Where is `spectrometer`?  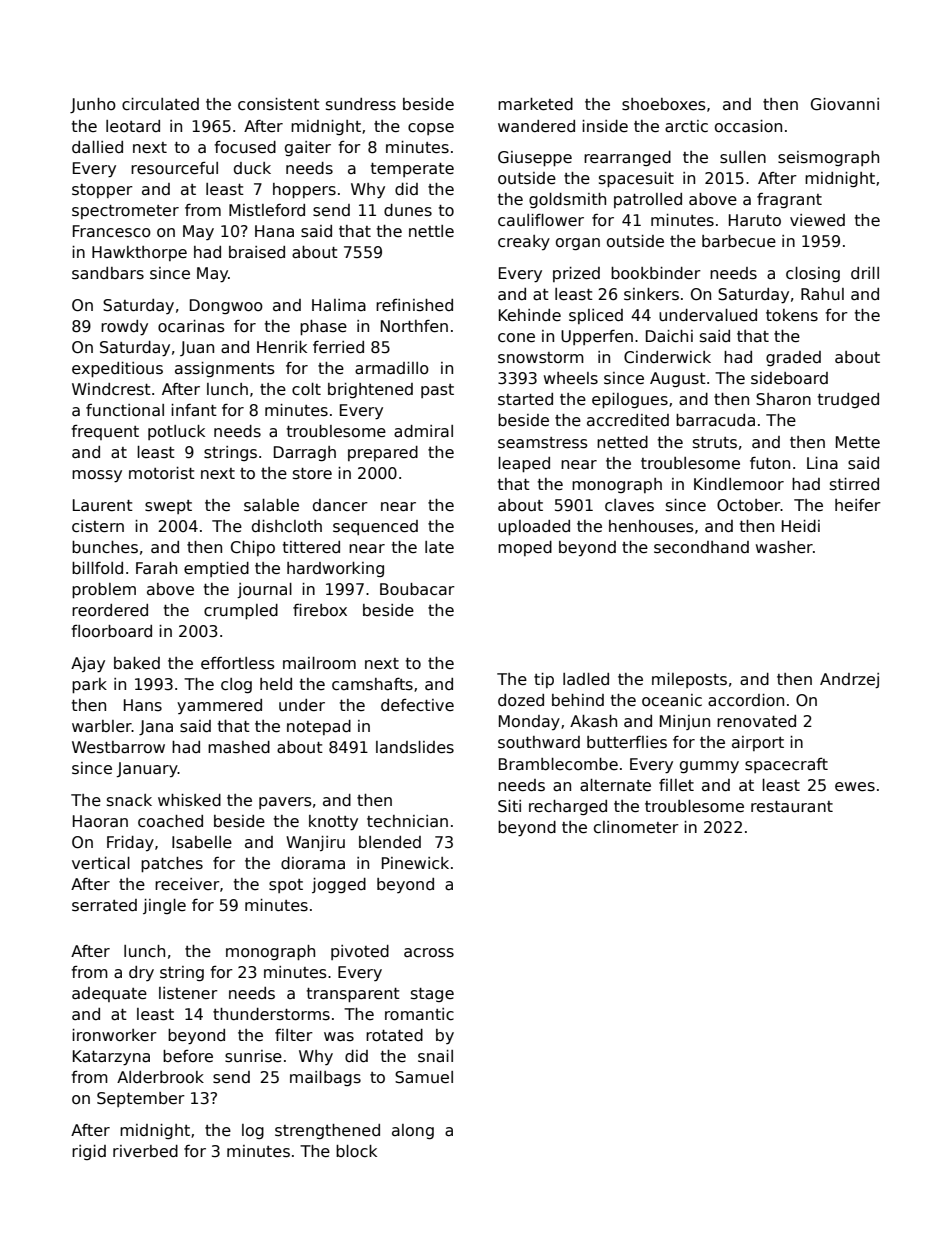 spectrometer is located at coordinates (125, 212).
